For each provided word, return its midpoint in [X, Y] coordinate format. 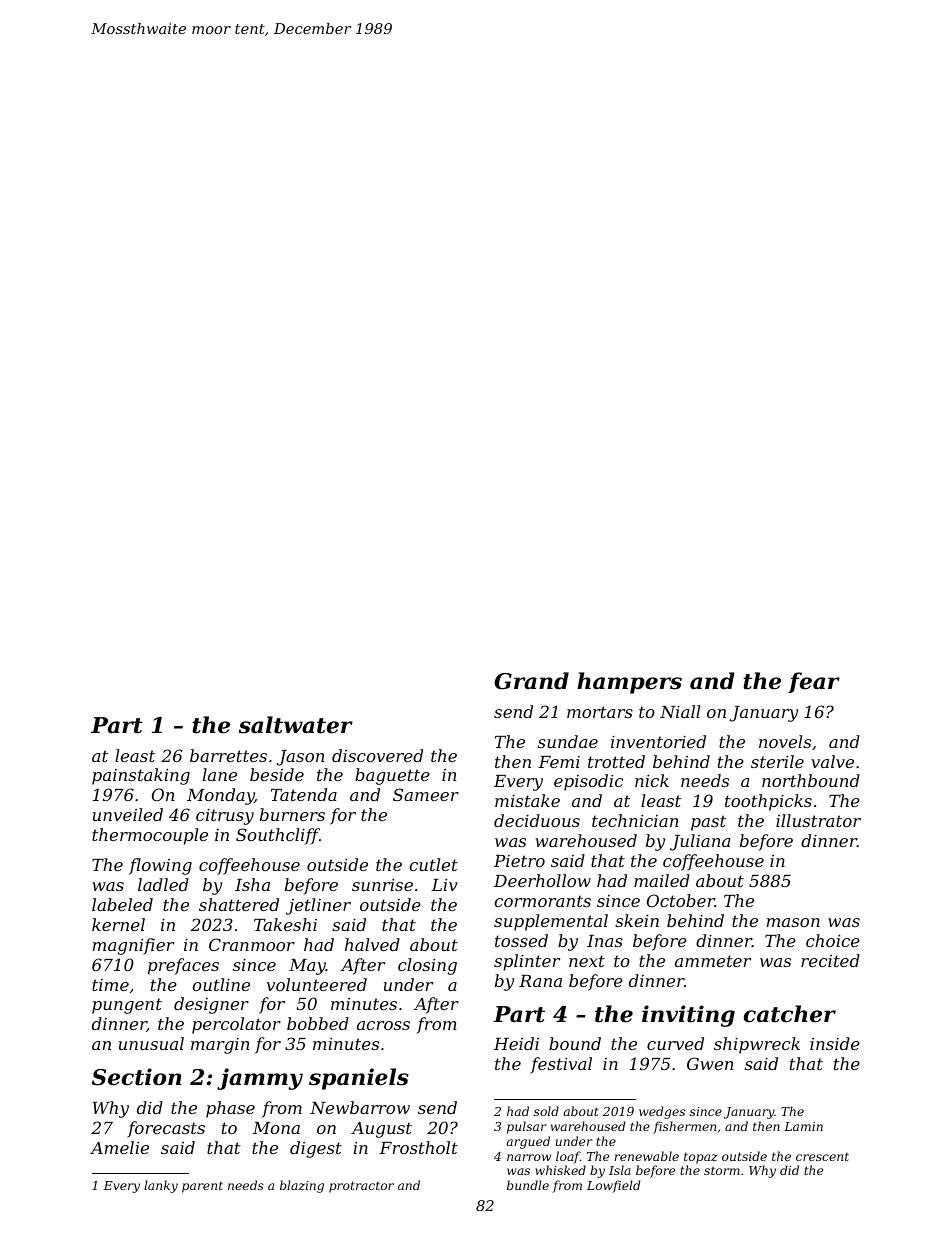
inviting [688, 1016]
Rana [540, 981]
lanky [161, 1186]
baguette [392, 776]
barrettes [228, 755]
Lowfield [614, 1186]
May [307, 967]
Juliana [700, 842]
